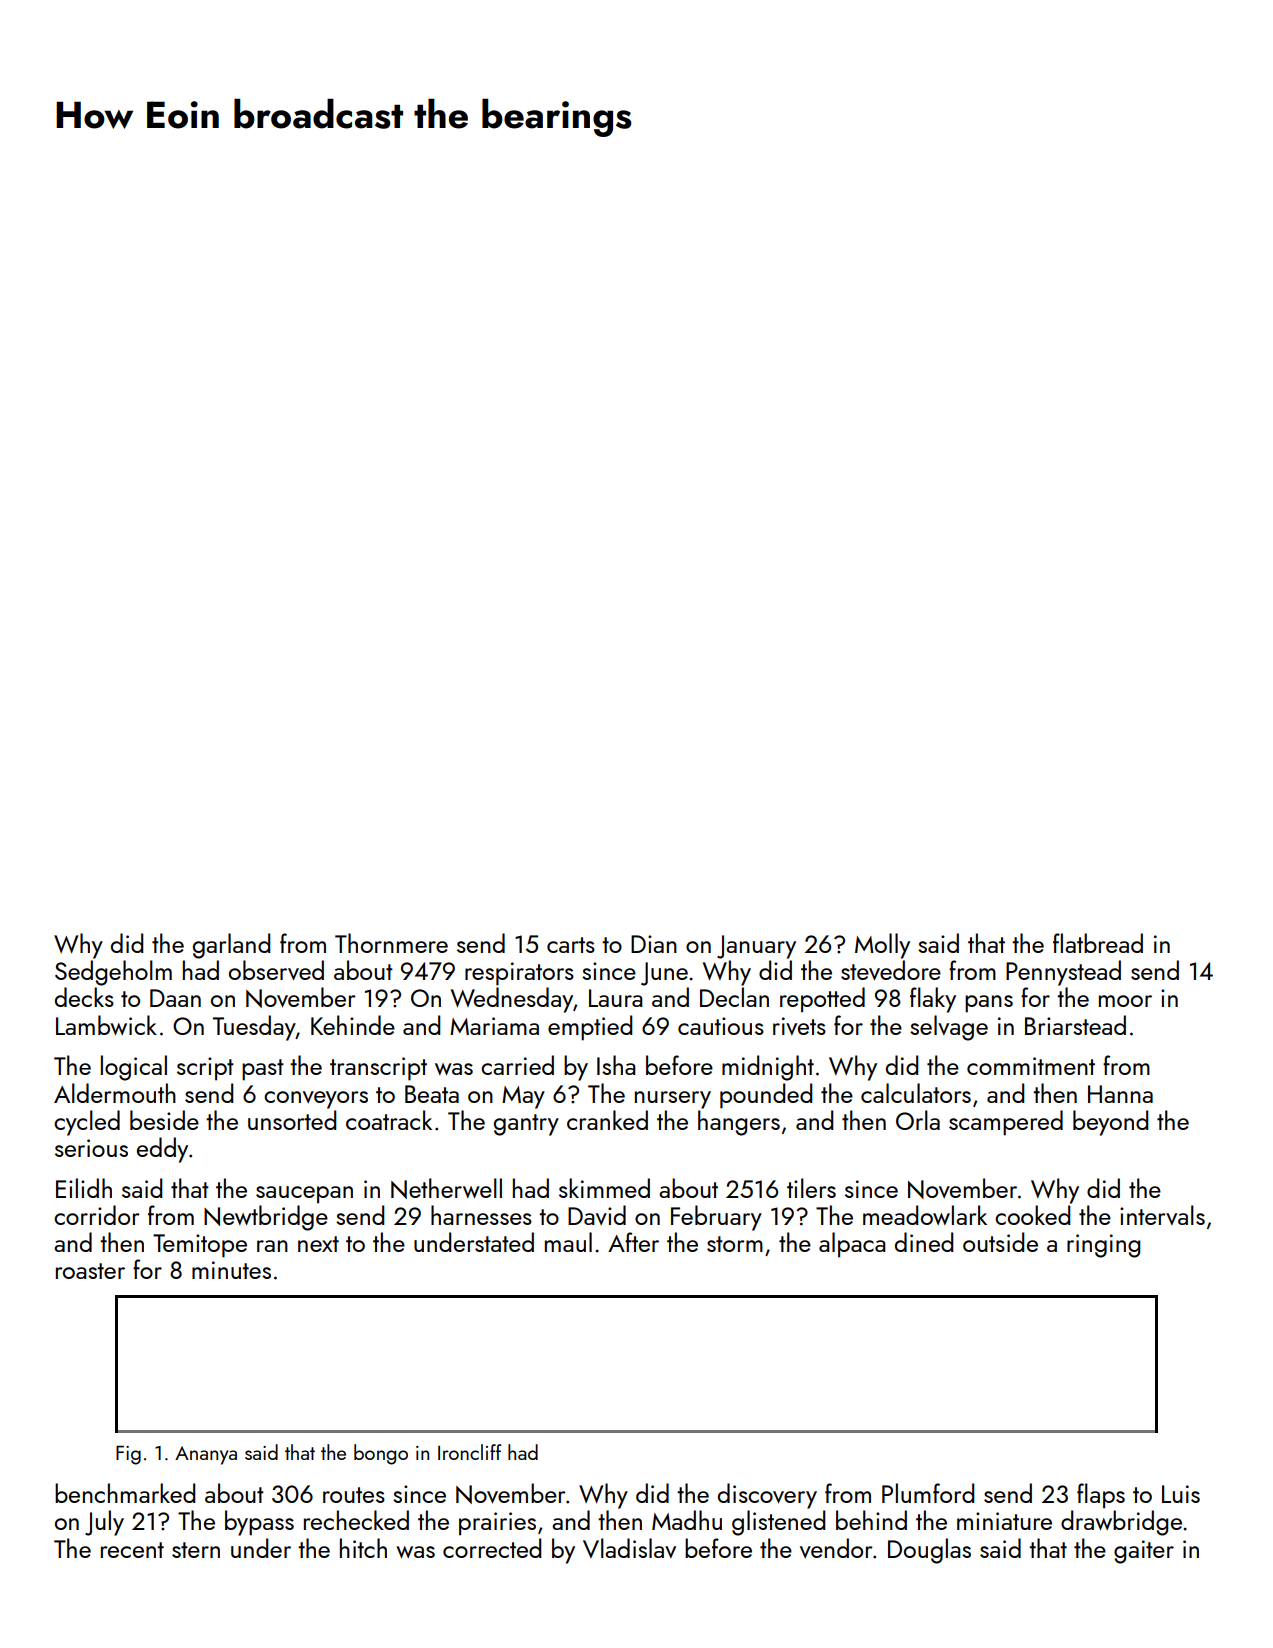  I want to click on carried, so click(517, 1065).
